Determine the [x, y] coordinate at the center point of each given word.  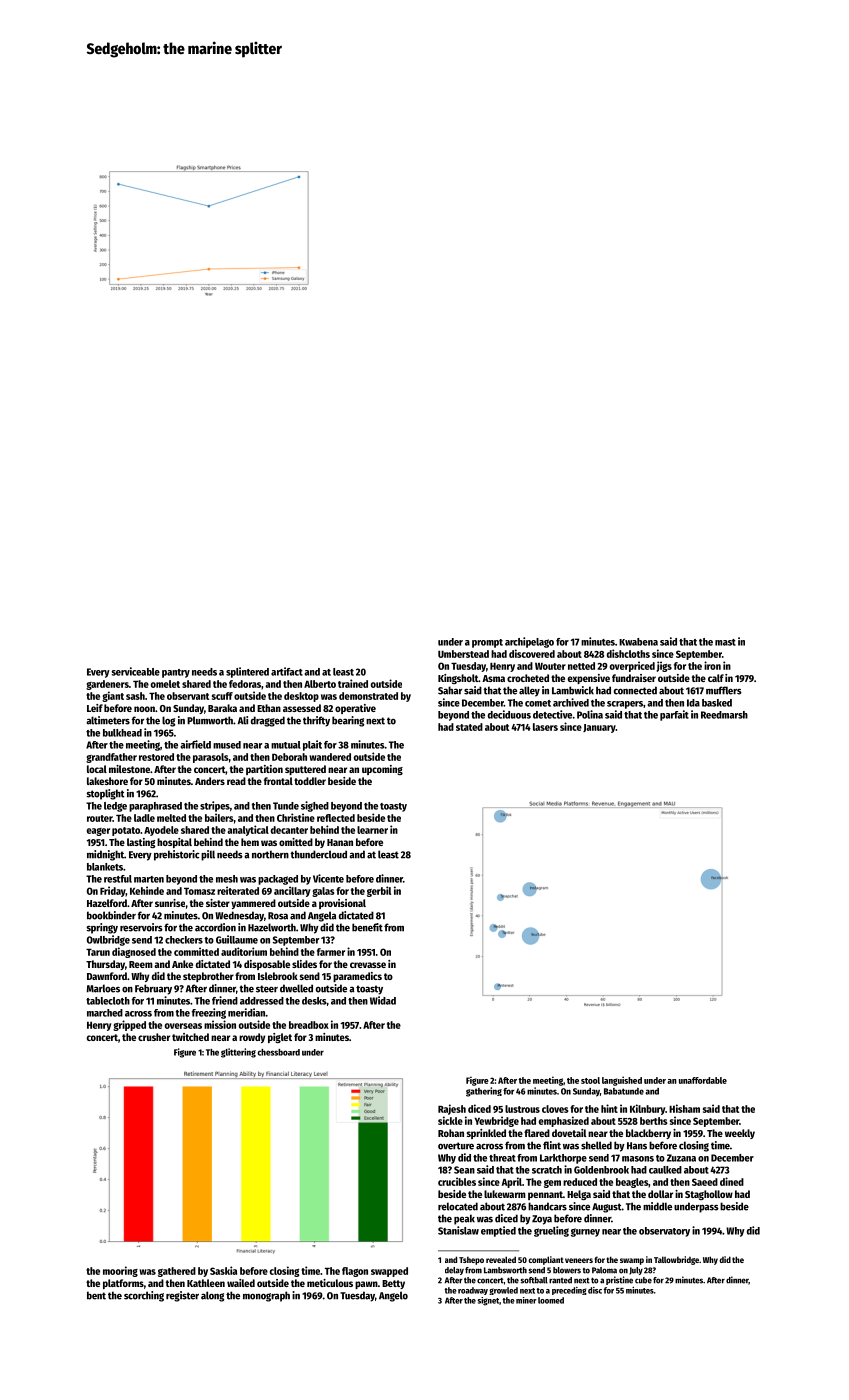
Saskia [223, 1270]
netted [581, 666]
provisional [342, 904]
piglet [280, 1038]
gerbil [379, 891]
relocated [458, 1206]
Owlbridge [108, 940]
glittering [238, 1053]
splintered [247, 672]
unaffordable [703, 1080]
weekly [740, 1134]
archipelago [529, 642]
